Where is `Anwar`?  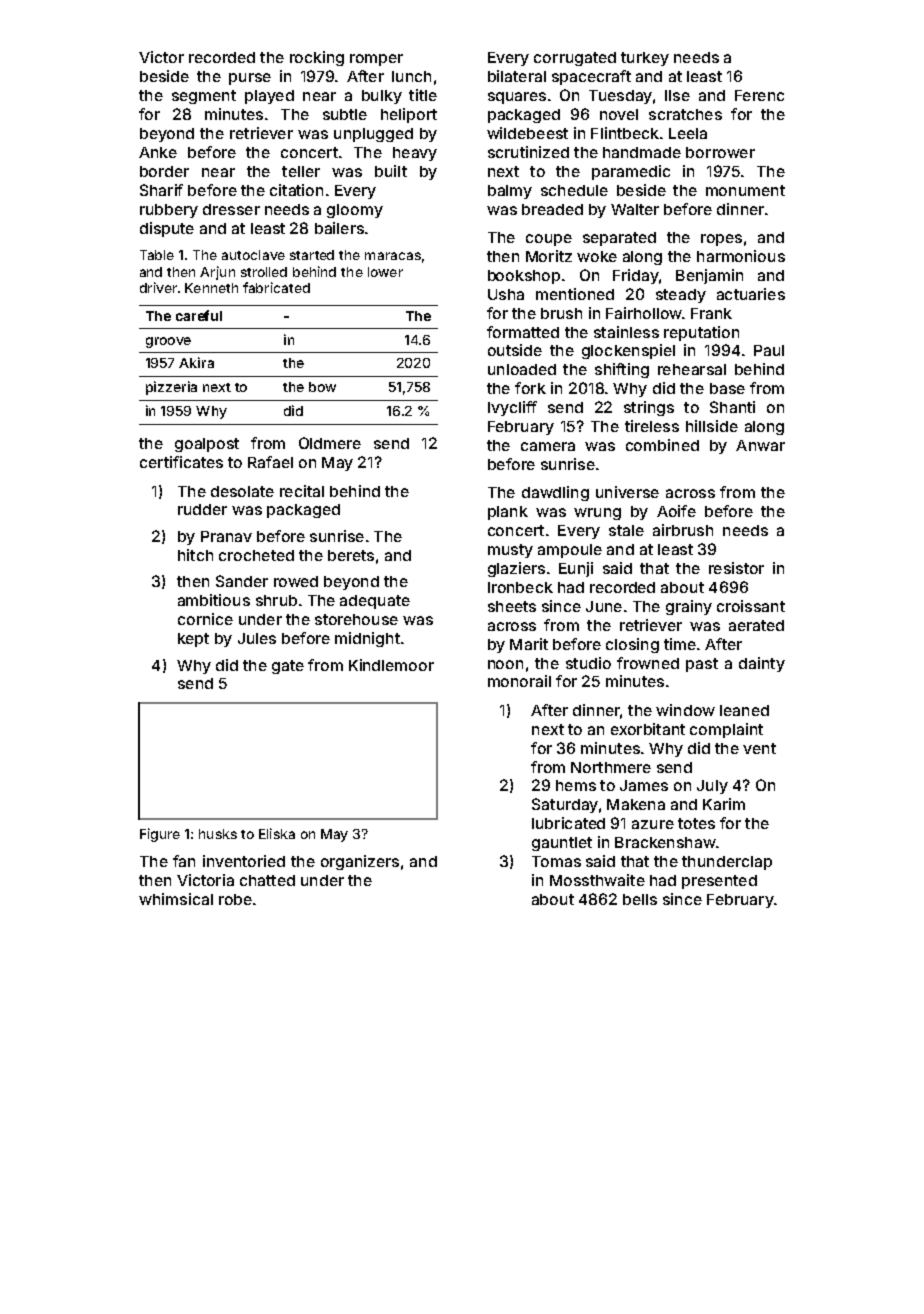
Anwar is located at coordinates (760, 445).
